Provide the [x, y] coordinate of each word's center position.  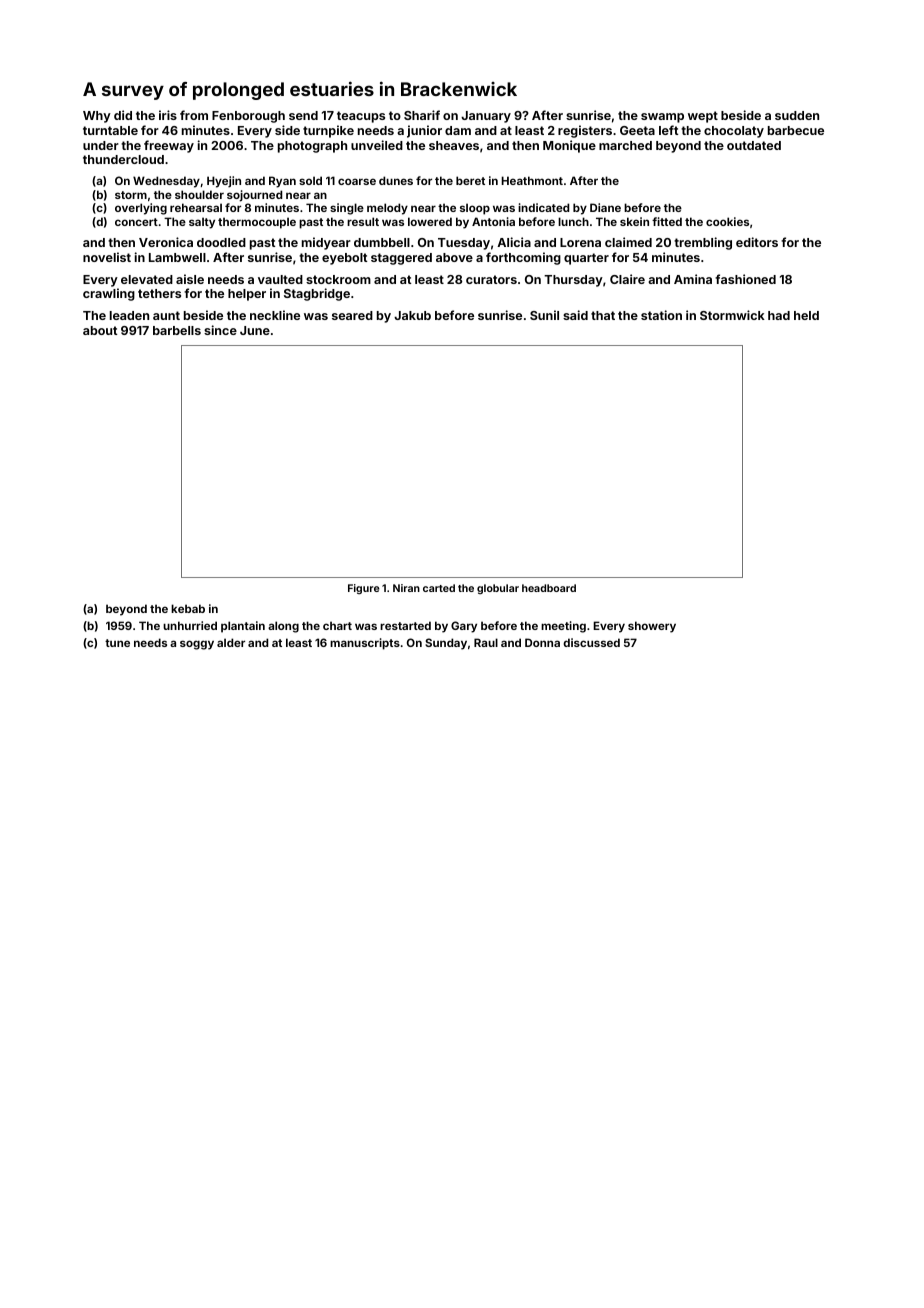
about [100, 330]
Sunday [446, 644]
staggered [401, 259]
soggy [197, 645]
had [779, 315]
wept [703, 117]
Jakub [412, 315]
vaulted [280, 279]
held [806, 315]
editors [757, 242]
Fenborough [248, 117]
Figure [364, 589]
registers [585, 131]
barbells [177, 330]
